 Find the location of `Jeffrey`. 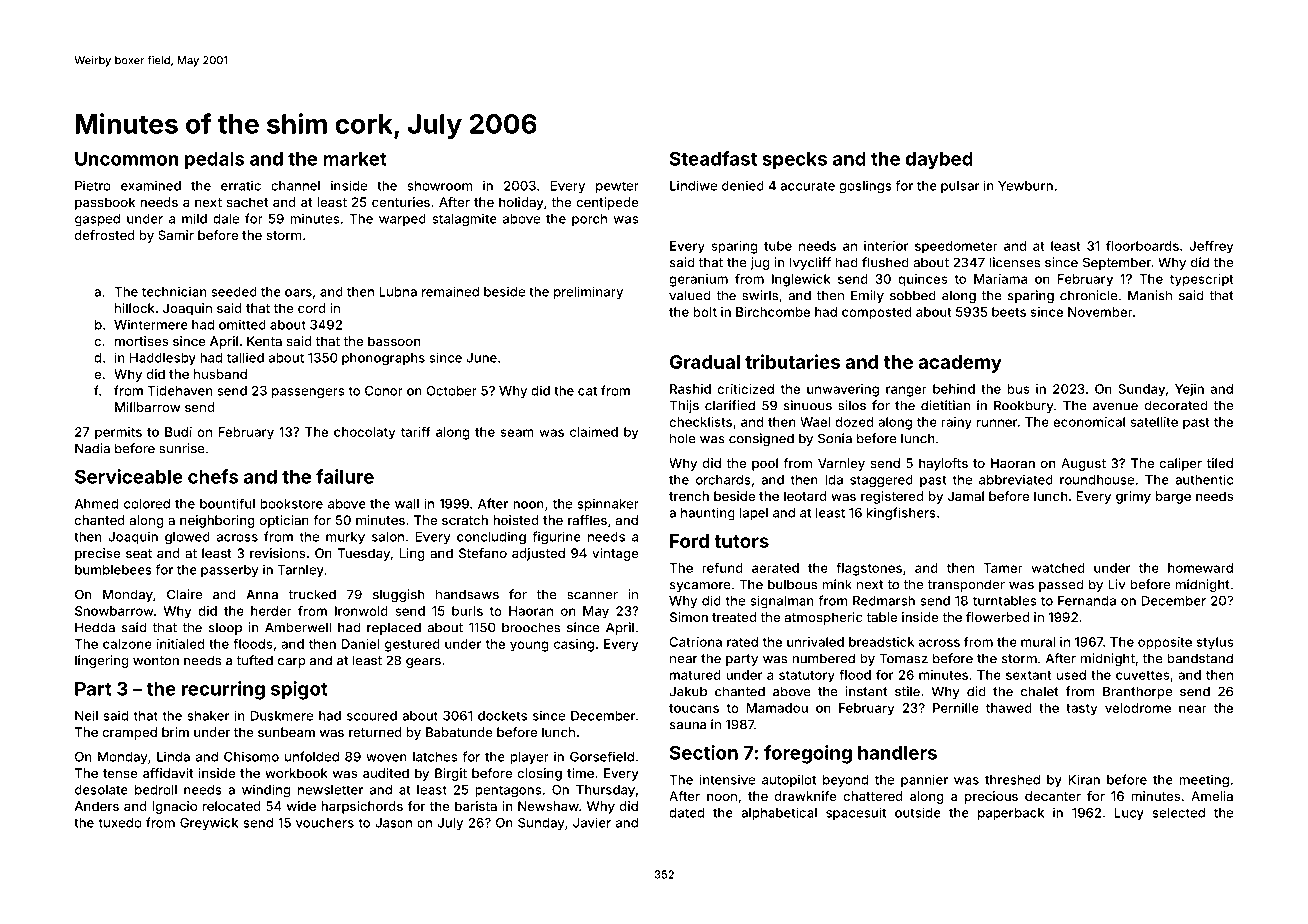

Jeffrey is located at coordinates (1211, 247).
